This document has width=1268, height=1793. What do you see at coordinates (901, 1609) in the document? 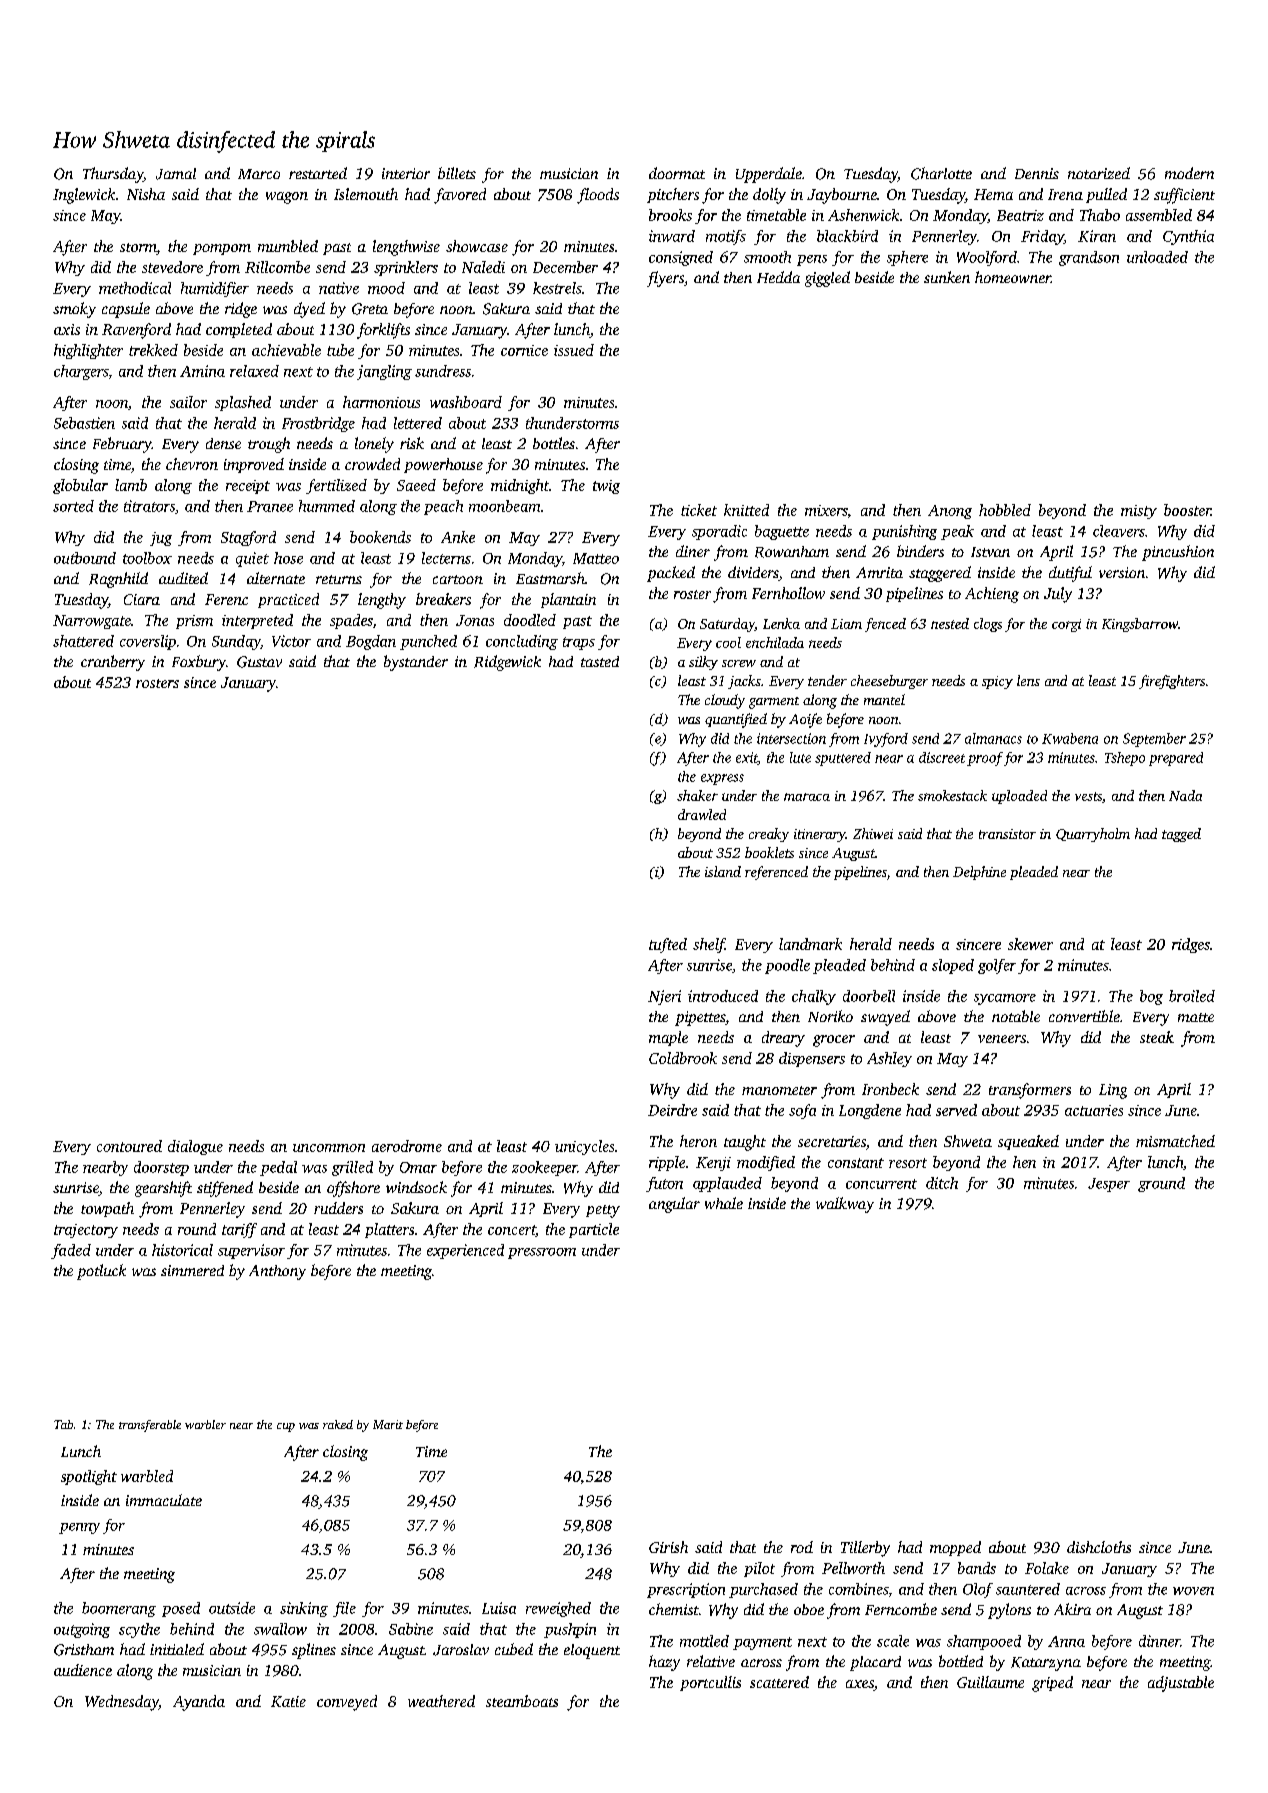
I see `Ferncombe` at bounding box center [901, 1609].
